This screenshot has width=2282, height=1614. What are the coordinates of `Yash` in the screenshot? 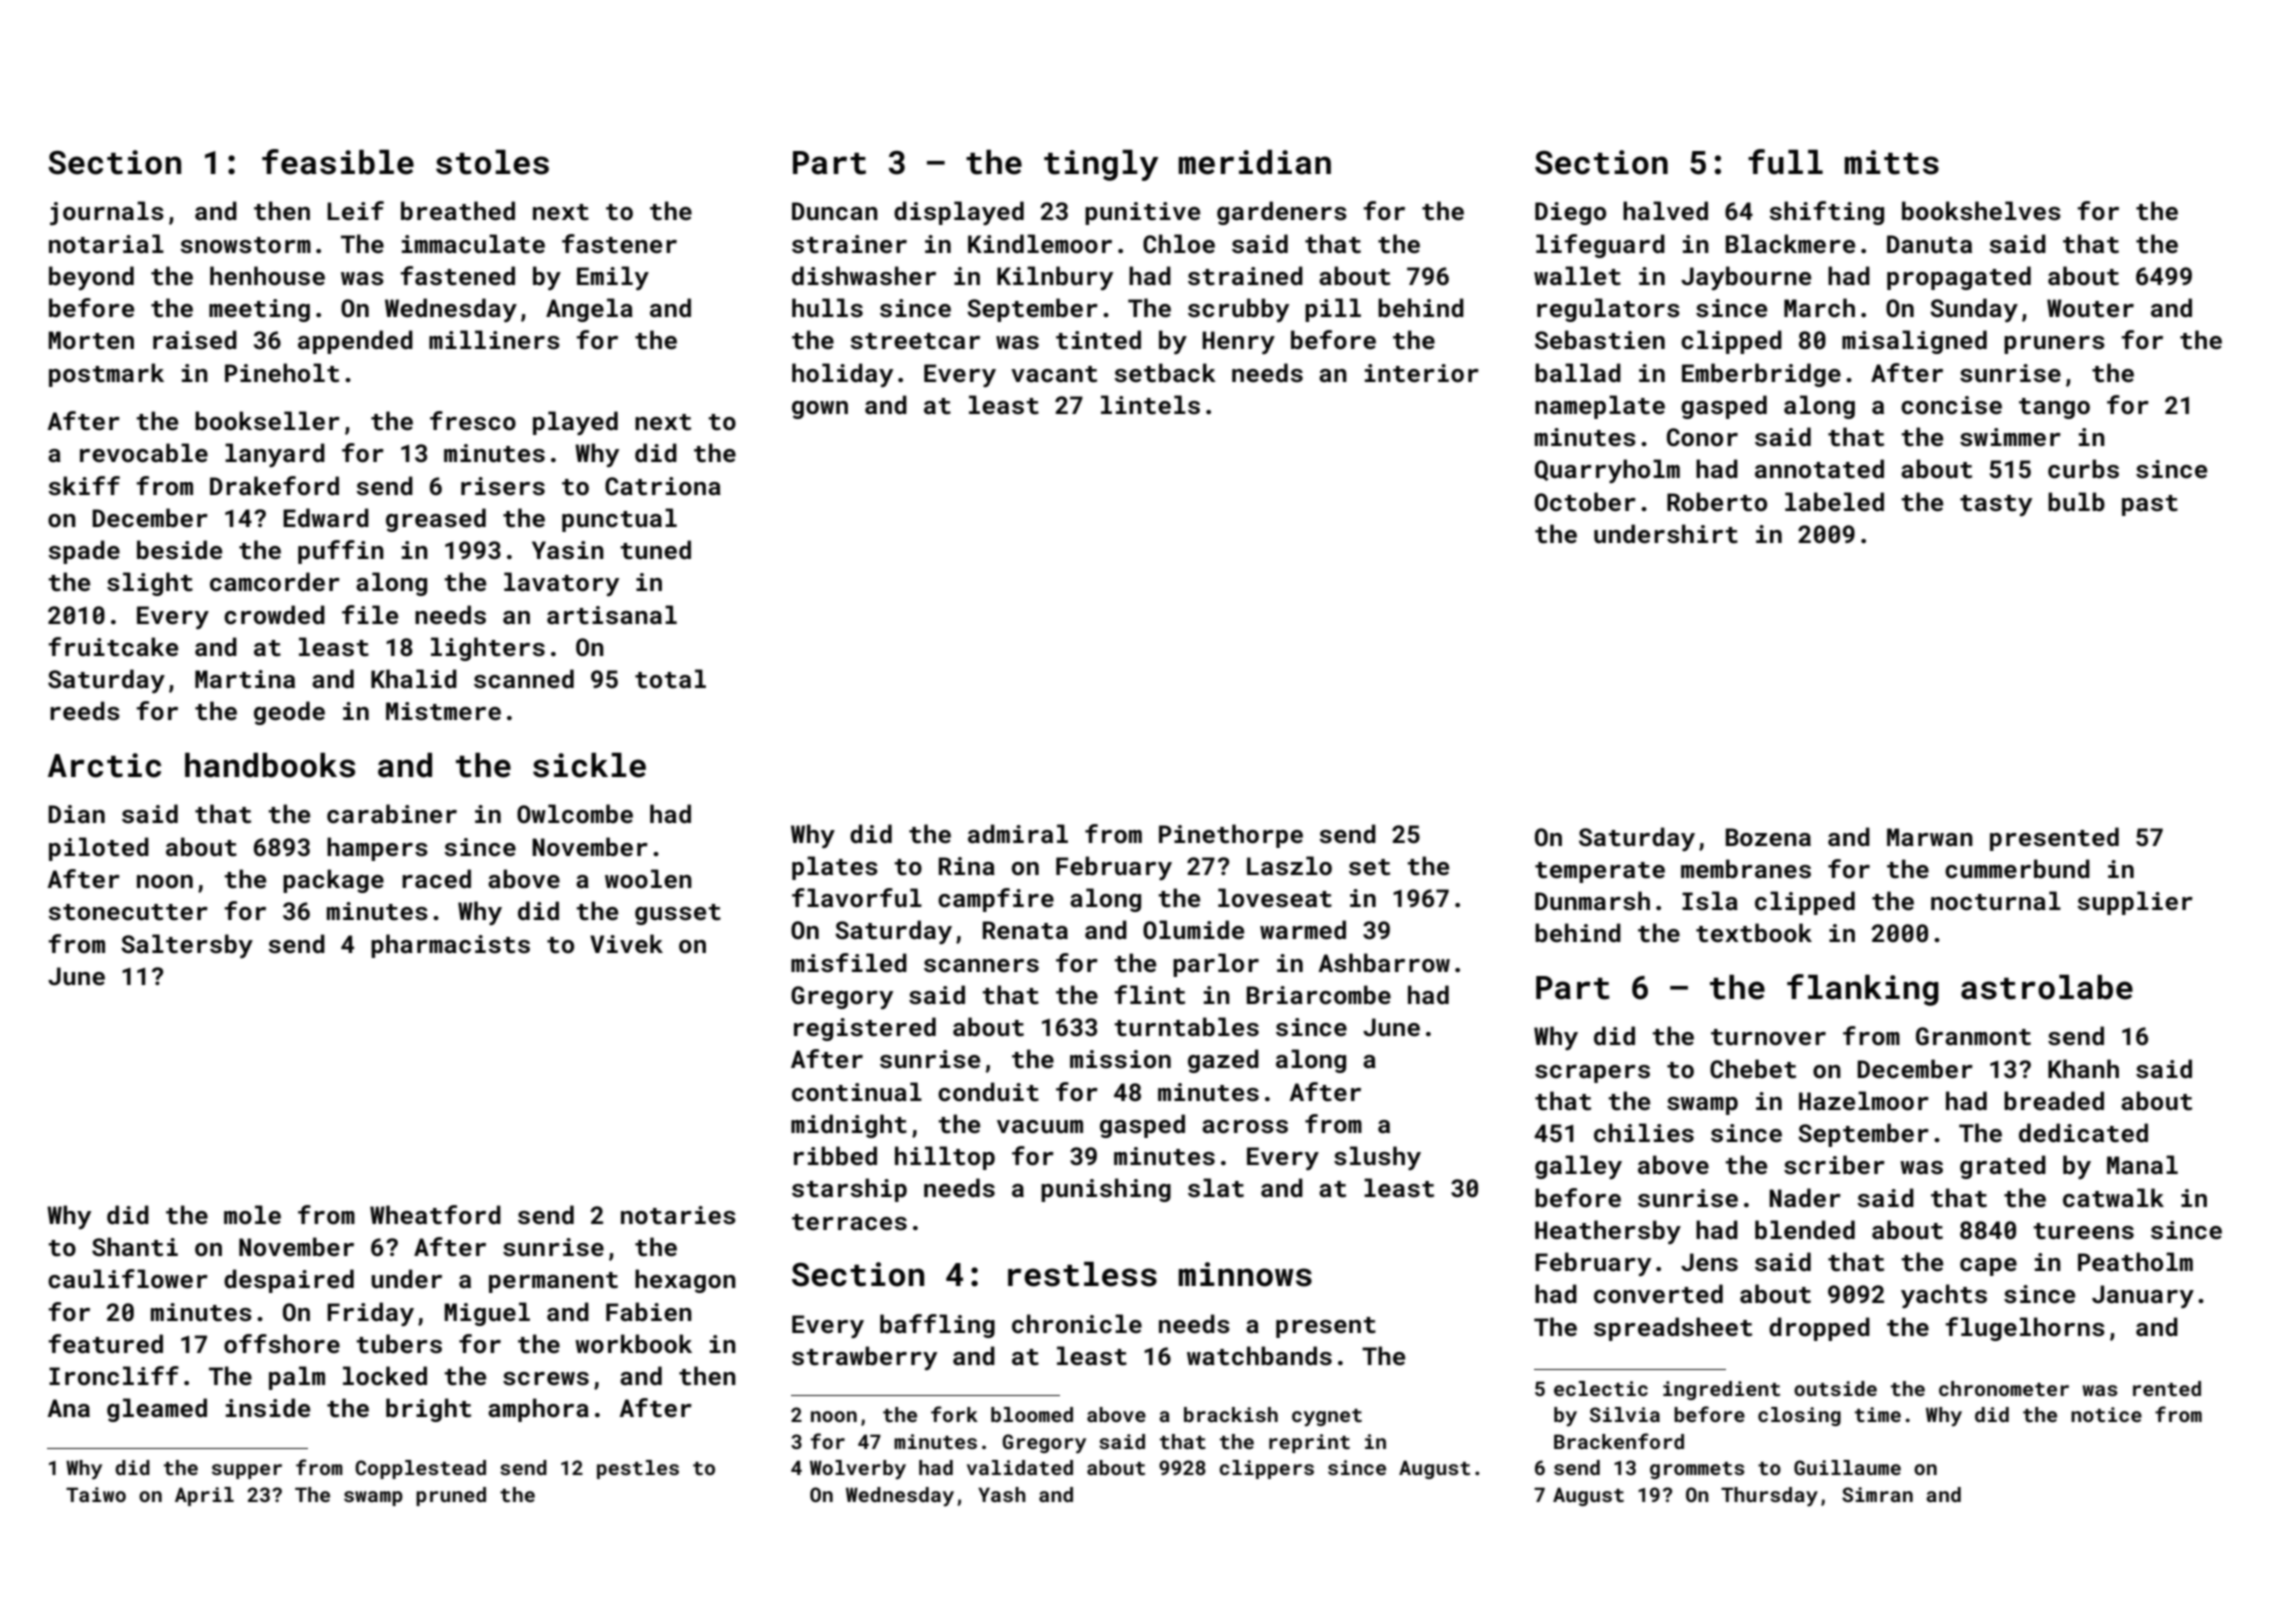 It's located at (1002, 1494).
